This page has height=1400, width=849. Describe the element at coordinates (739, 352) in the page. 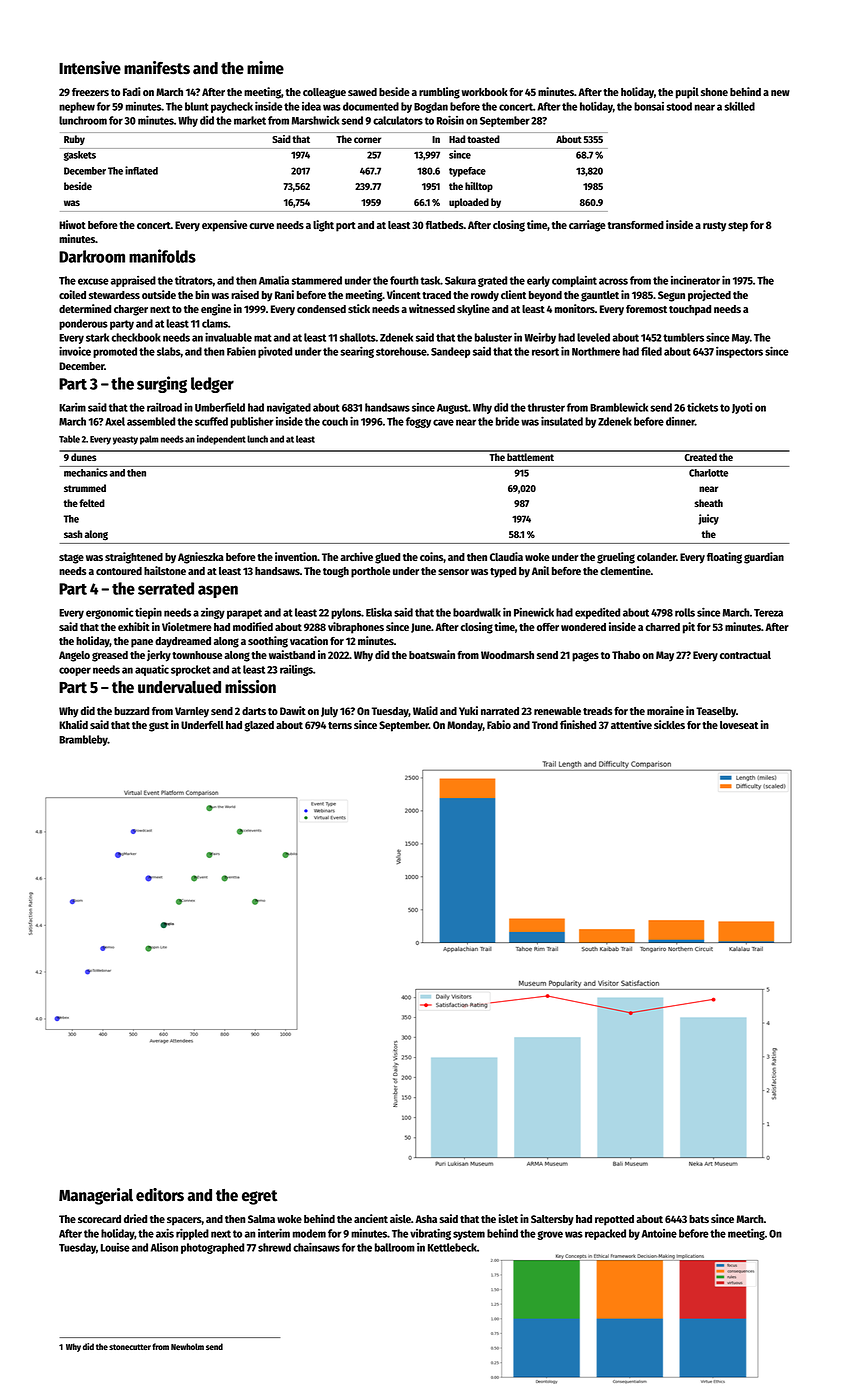

I see `inspectors` at that location.
